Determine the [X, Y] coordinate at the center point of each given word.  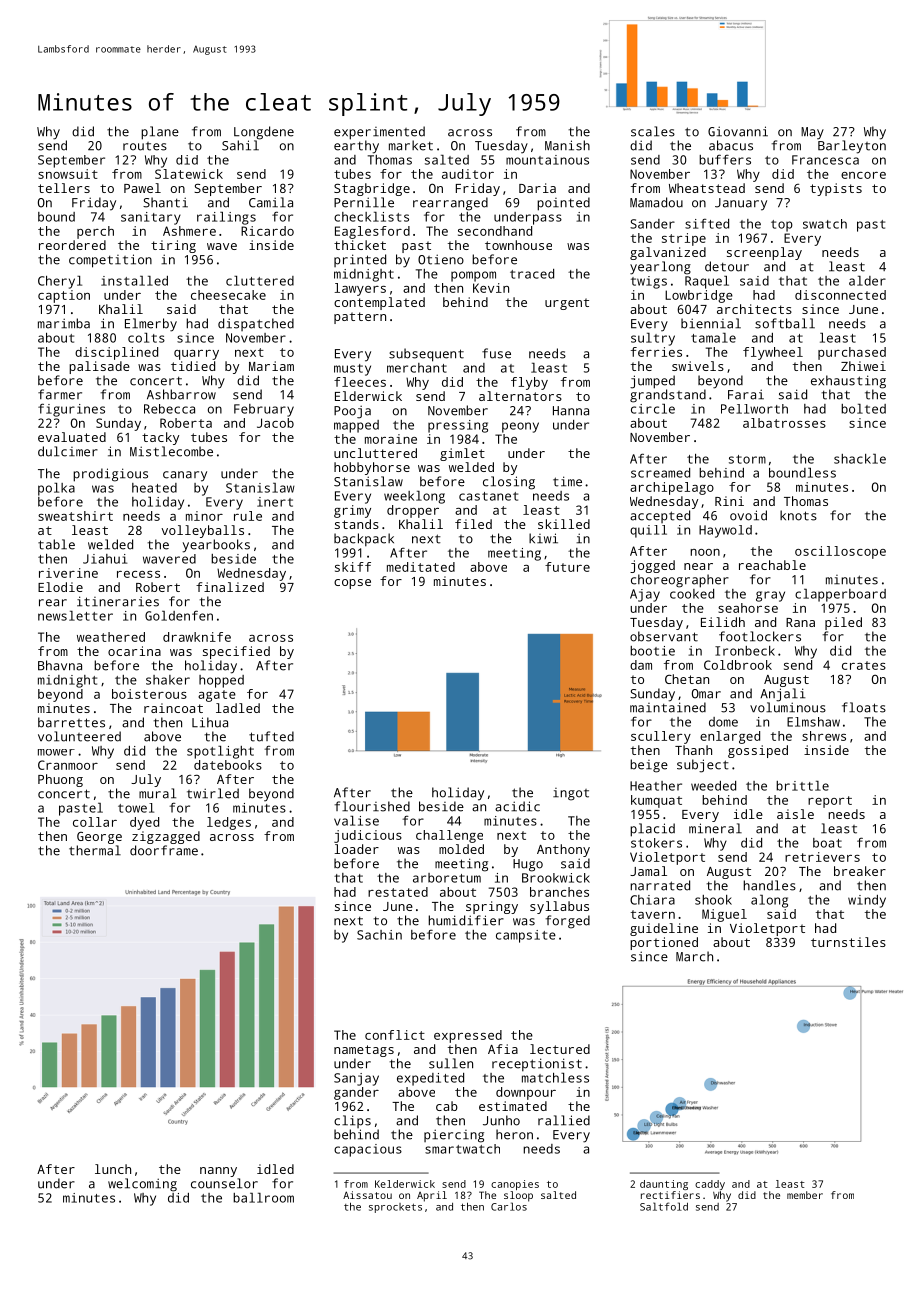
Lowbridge [699, 296]
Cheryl [60, 282]
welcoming [142, 1185]
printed [360, 260]
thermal [95, 850]
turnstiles [848, 942]
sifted [707, 224]
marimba [64, 323]
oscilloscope [840, 552]
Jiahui [105, 559]
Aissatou [367, 1195]
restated [398, 892]
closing [509, 483]
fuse [496, 353]
